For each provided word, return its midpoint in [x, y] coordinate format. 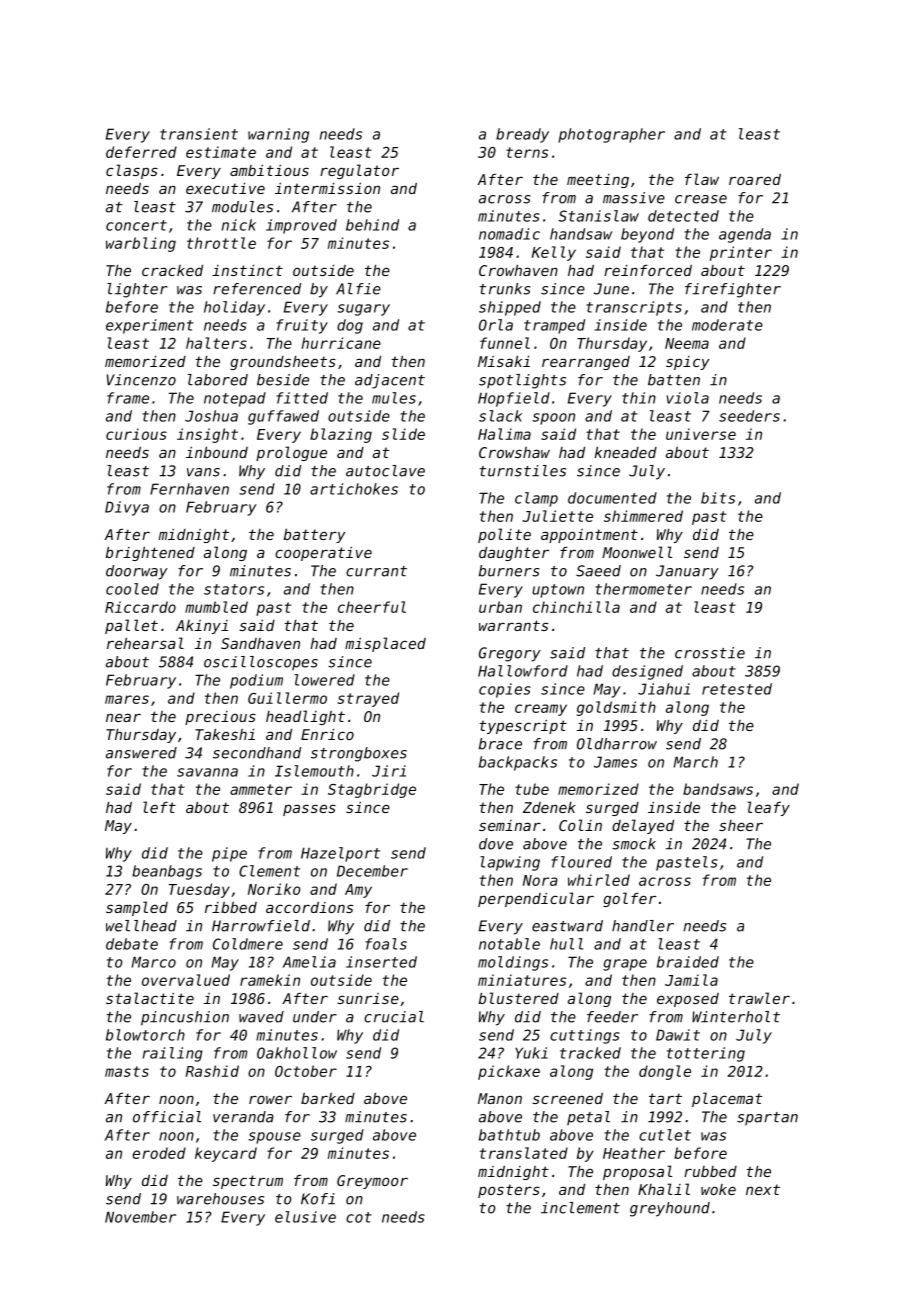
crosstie [710, 653]
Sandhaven [260, 643]
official [167, 1117]
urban [500, 607]
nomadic [509, 234]
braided [688, 962]
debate [132, 944]
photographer [611, 135]
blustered [519, 998]
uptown [558, 591]
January [687, 572]
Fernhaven [189, 489]
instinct [247, 270]
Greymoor [372, 1182]
